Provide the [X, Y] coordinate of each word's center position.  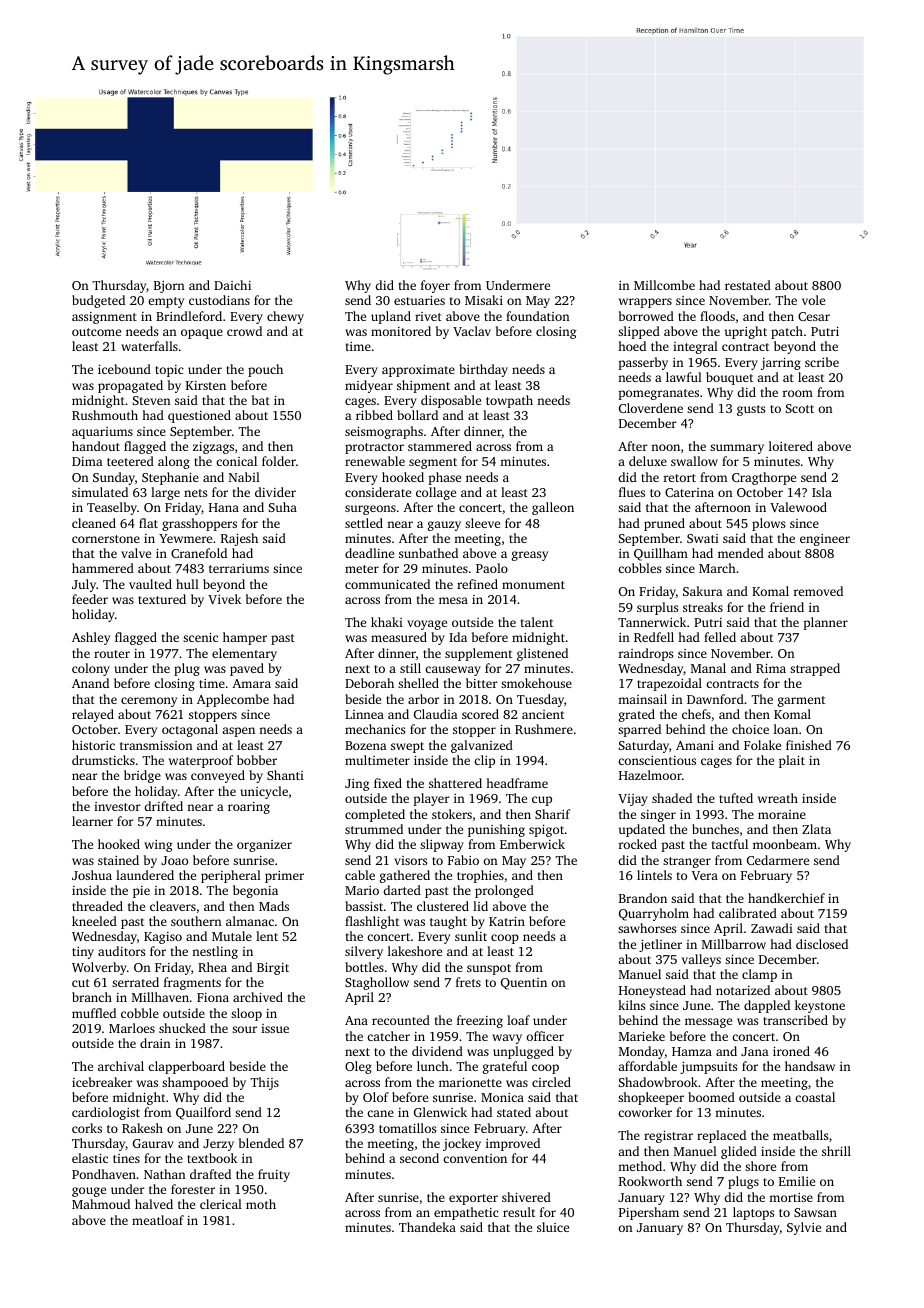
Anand [90, 683]
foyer [435, 286]
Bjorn [169, 287]
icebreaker [102, 1082]
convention [475, 1158]
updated [642, 830]
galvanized [482, 746]
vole [813, 300]
